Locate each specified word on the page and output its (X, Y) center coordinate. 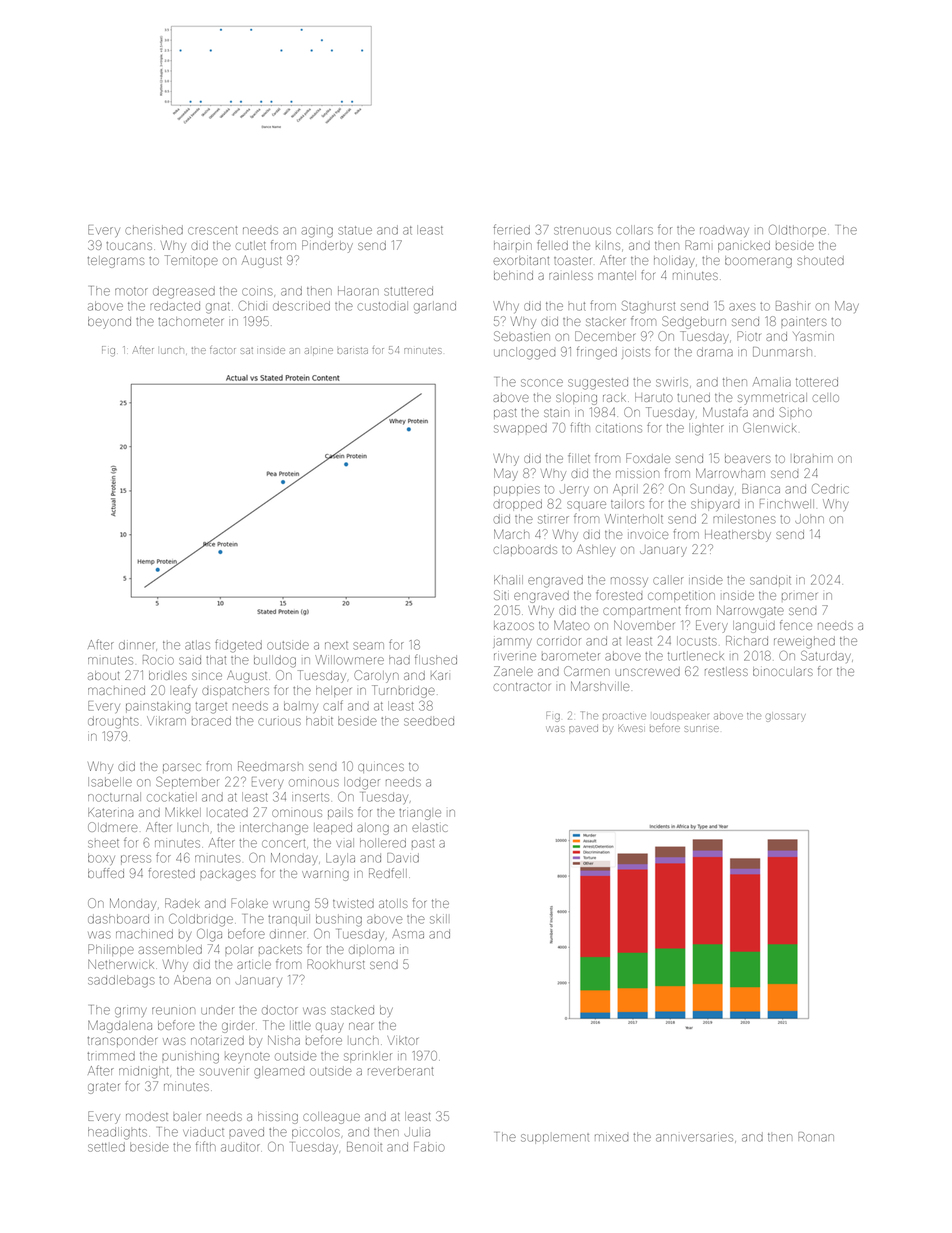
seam (368, 646)
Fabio (429, 1147)
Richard (747, 641)
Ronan (816, 1137)
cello (825, 397)
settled (106, 1147)
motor (131, 291)
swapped (520, 429)
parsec (182, 768)
